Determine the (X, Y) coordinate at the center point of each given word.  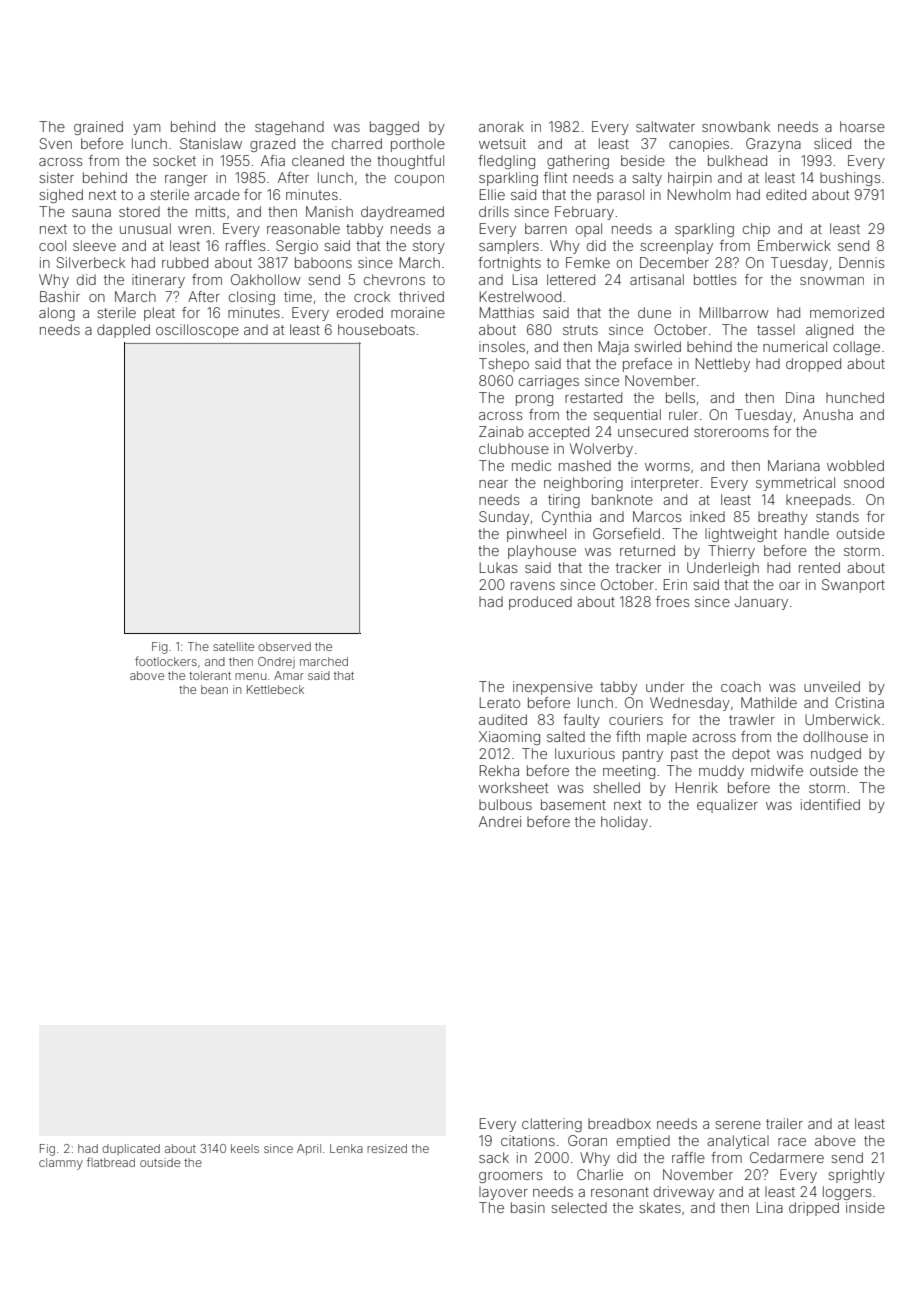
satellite (233, 646)
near (493, 484)
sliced (832, 143)
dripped (814, 1209)
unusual (145, 228)
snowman (832, 281)
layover (503, 1193)
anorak (501, 126)
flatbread (111, 1162)
